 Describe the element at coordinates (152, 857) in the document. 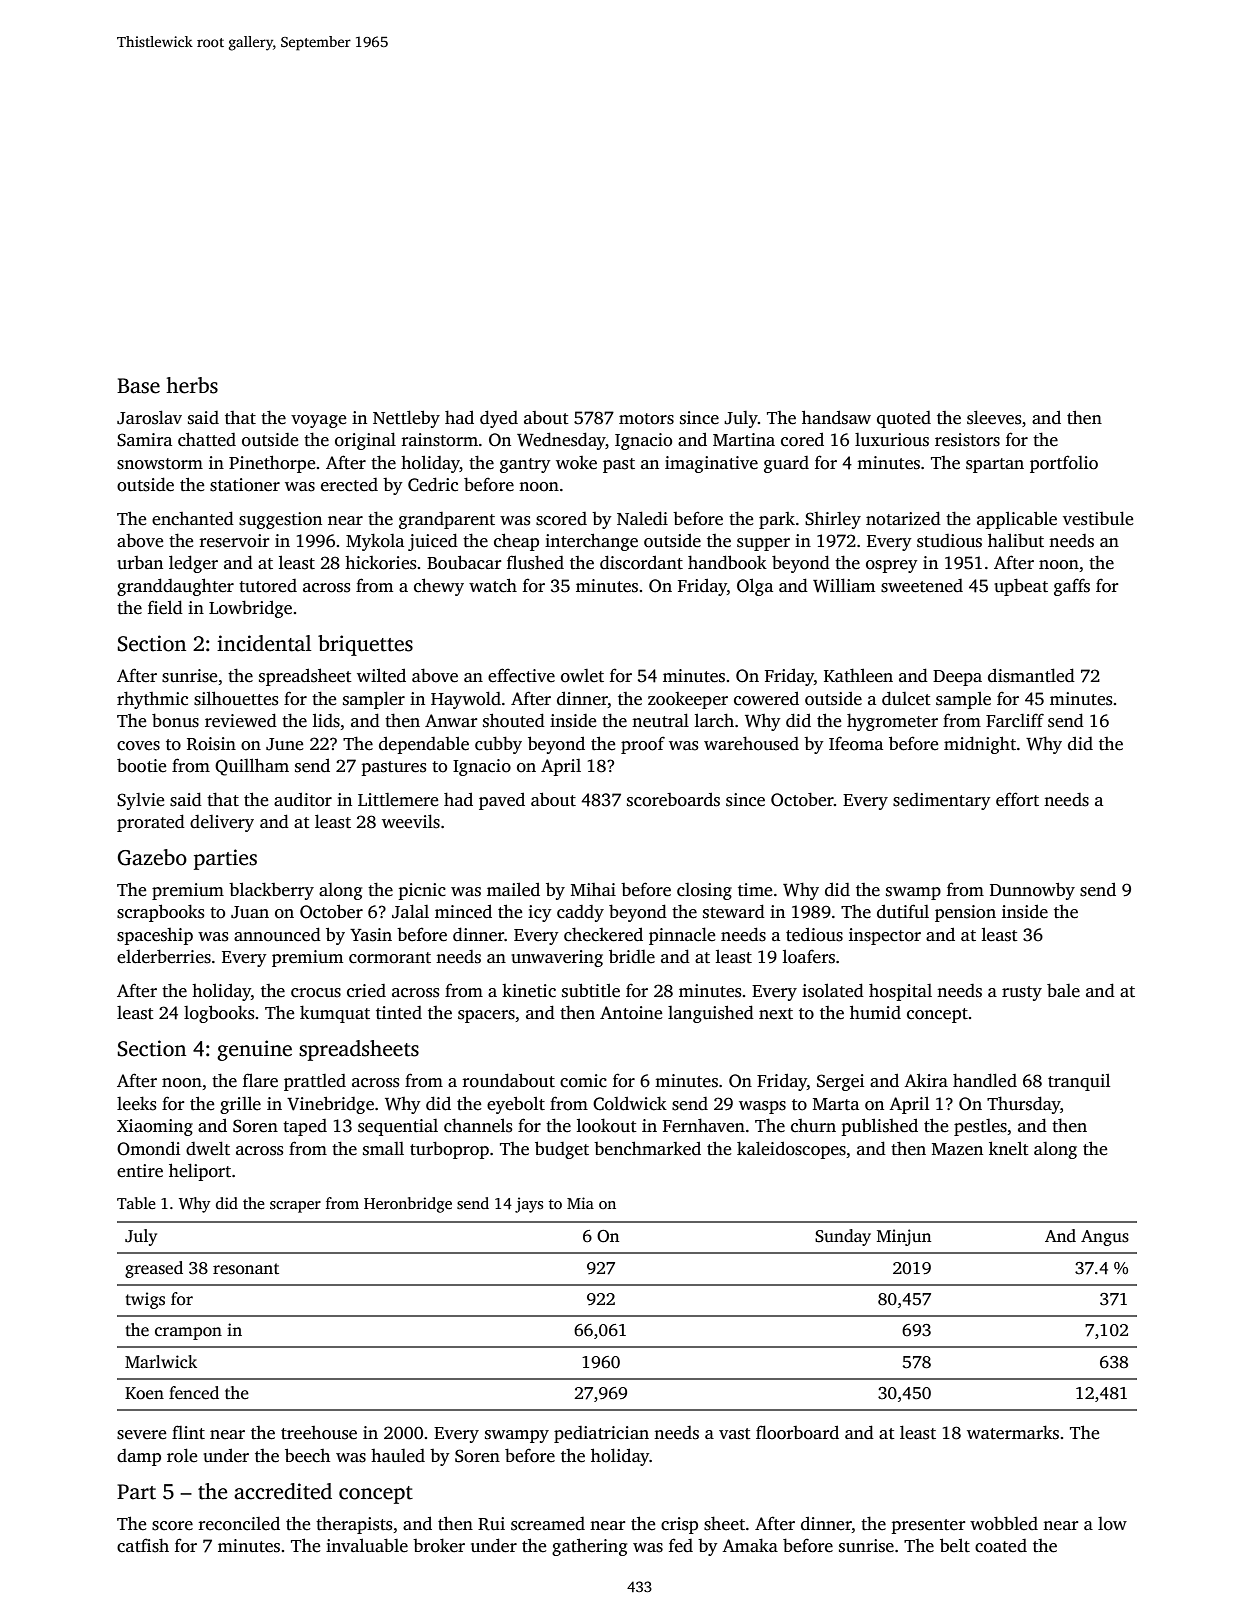

I see `Gazebo` at that location.
